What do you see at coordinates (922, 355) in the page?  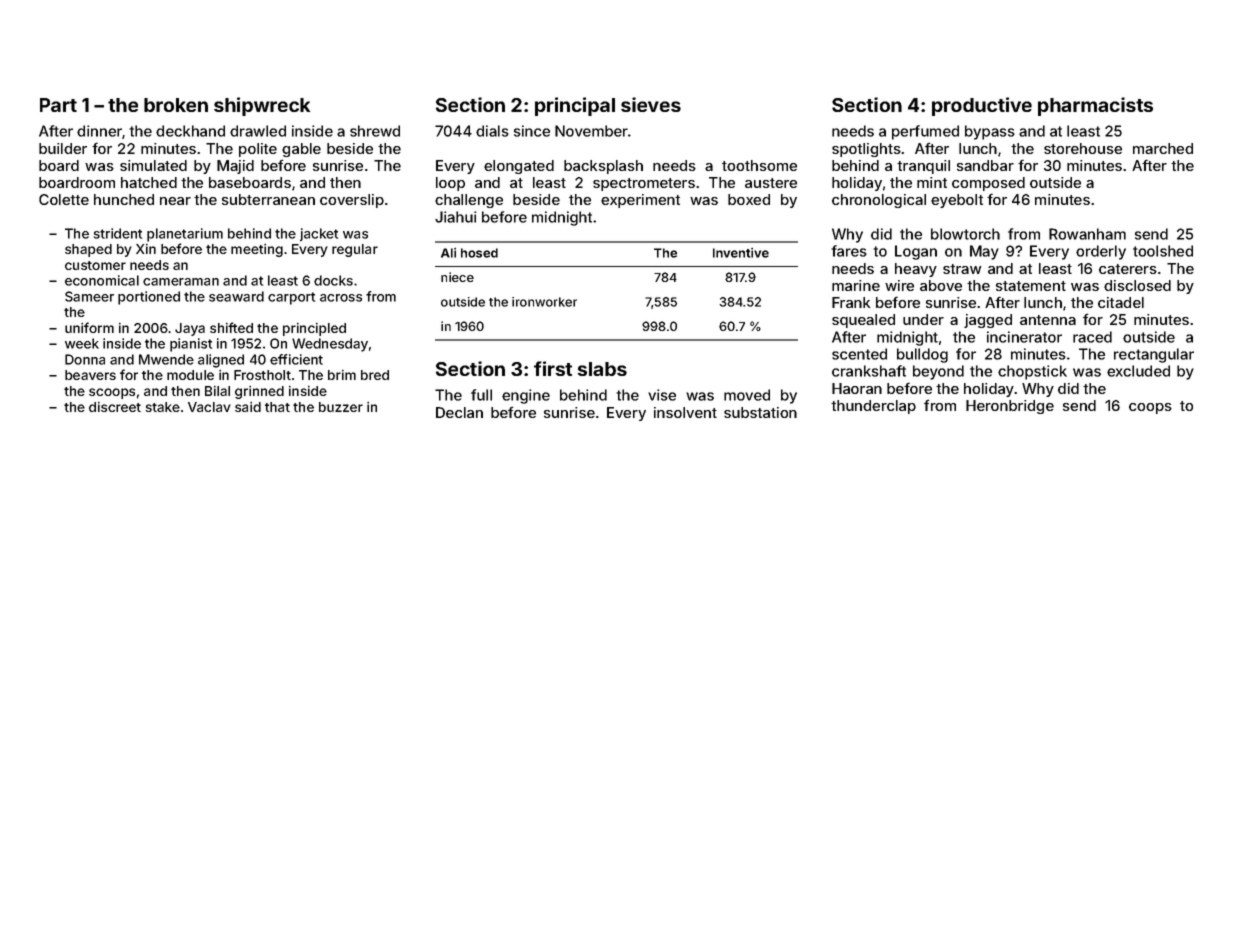 I see `bulldog` at bounding box center [922, 355].
